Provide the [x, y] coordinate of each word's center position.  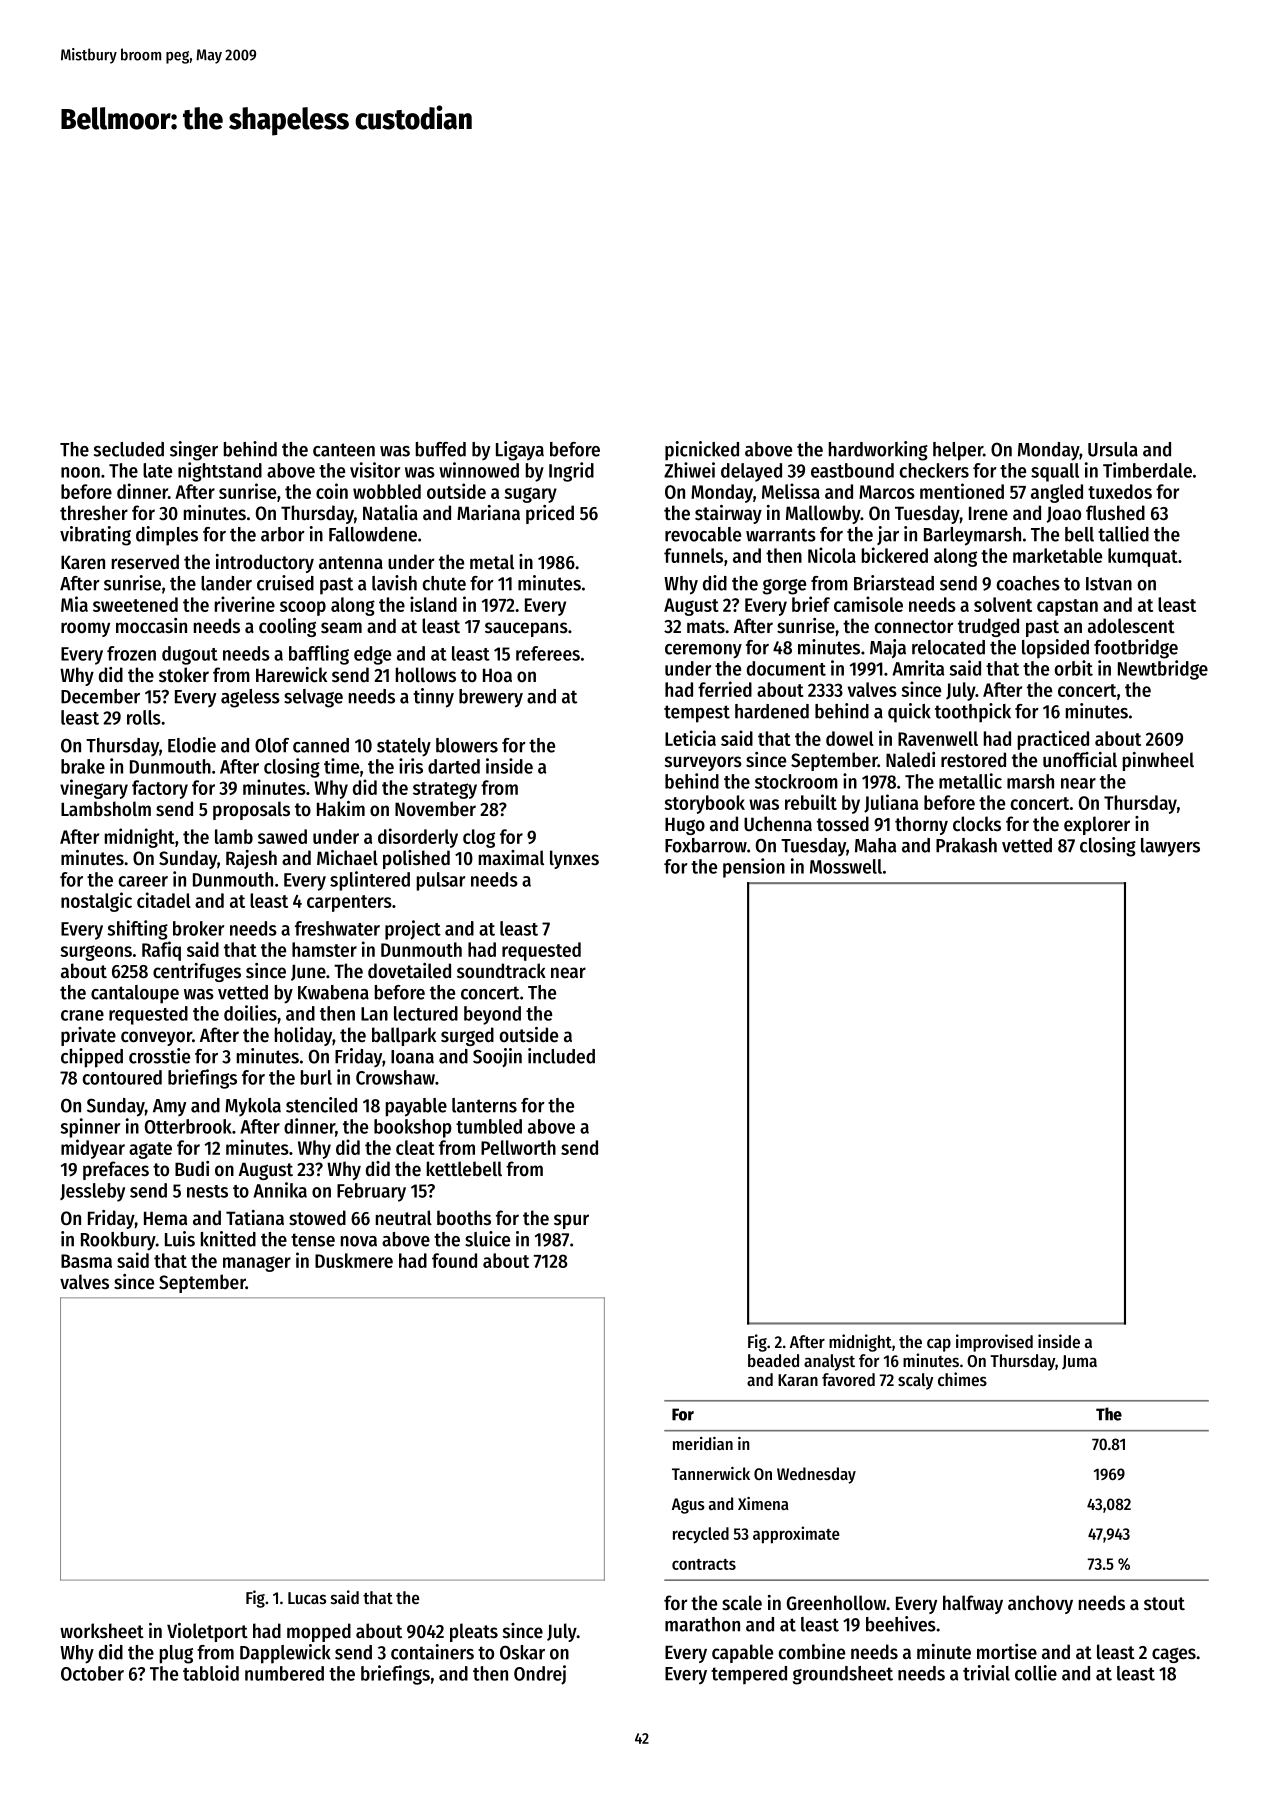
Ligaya [520, 451]
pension [754, 868]
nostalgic [96, 902]
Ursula [1113, 449]
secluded [129, 449]
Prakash [966, 845]
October [92, 1673]
